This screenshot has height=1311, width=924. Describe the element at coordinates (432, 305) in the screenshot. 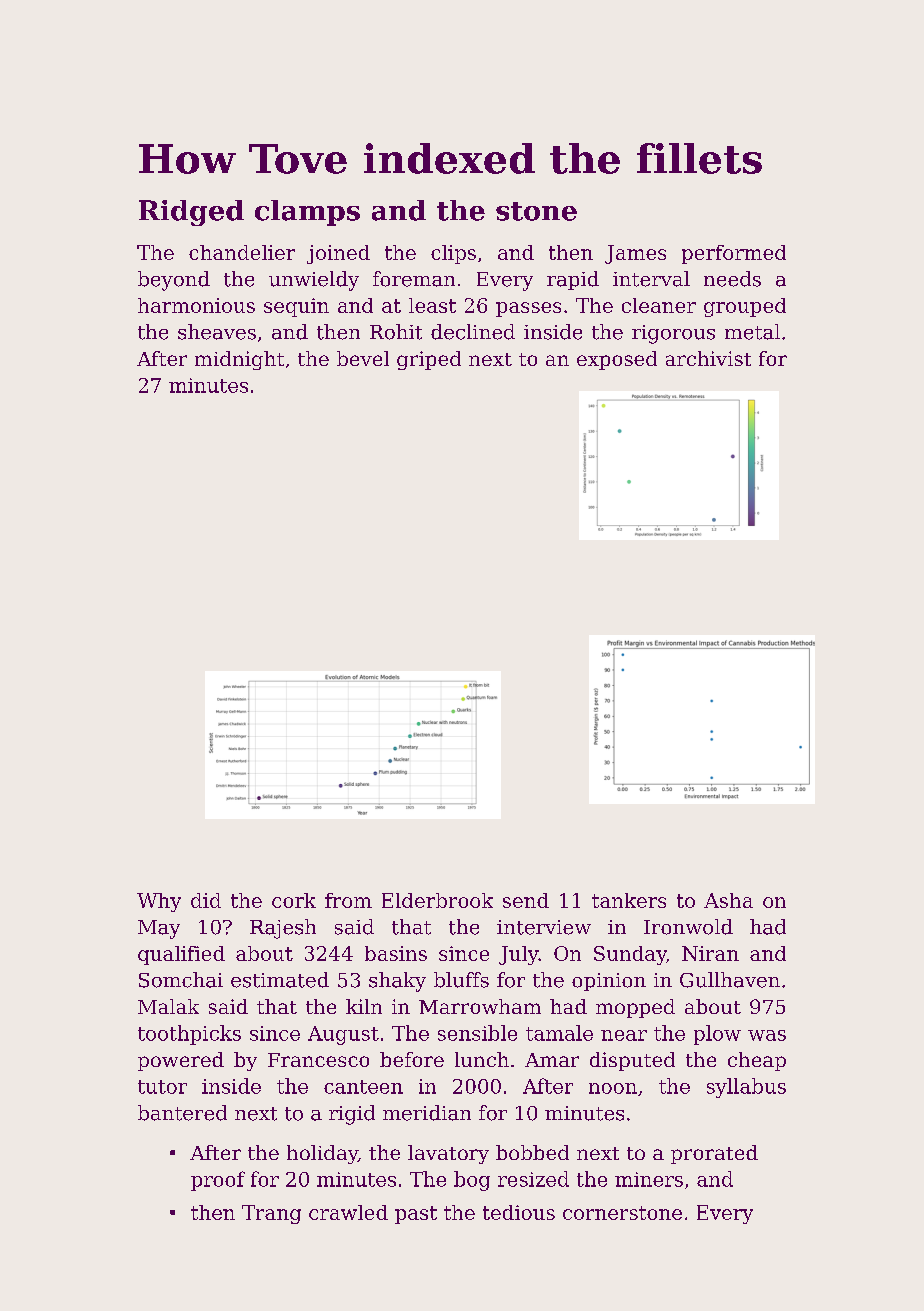

I see `least` at that location.
